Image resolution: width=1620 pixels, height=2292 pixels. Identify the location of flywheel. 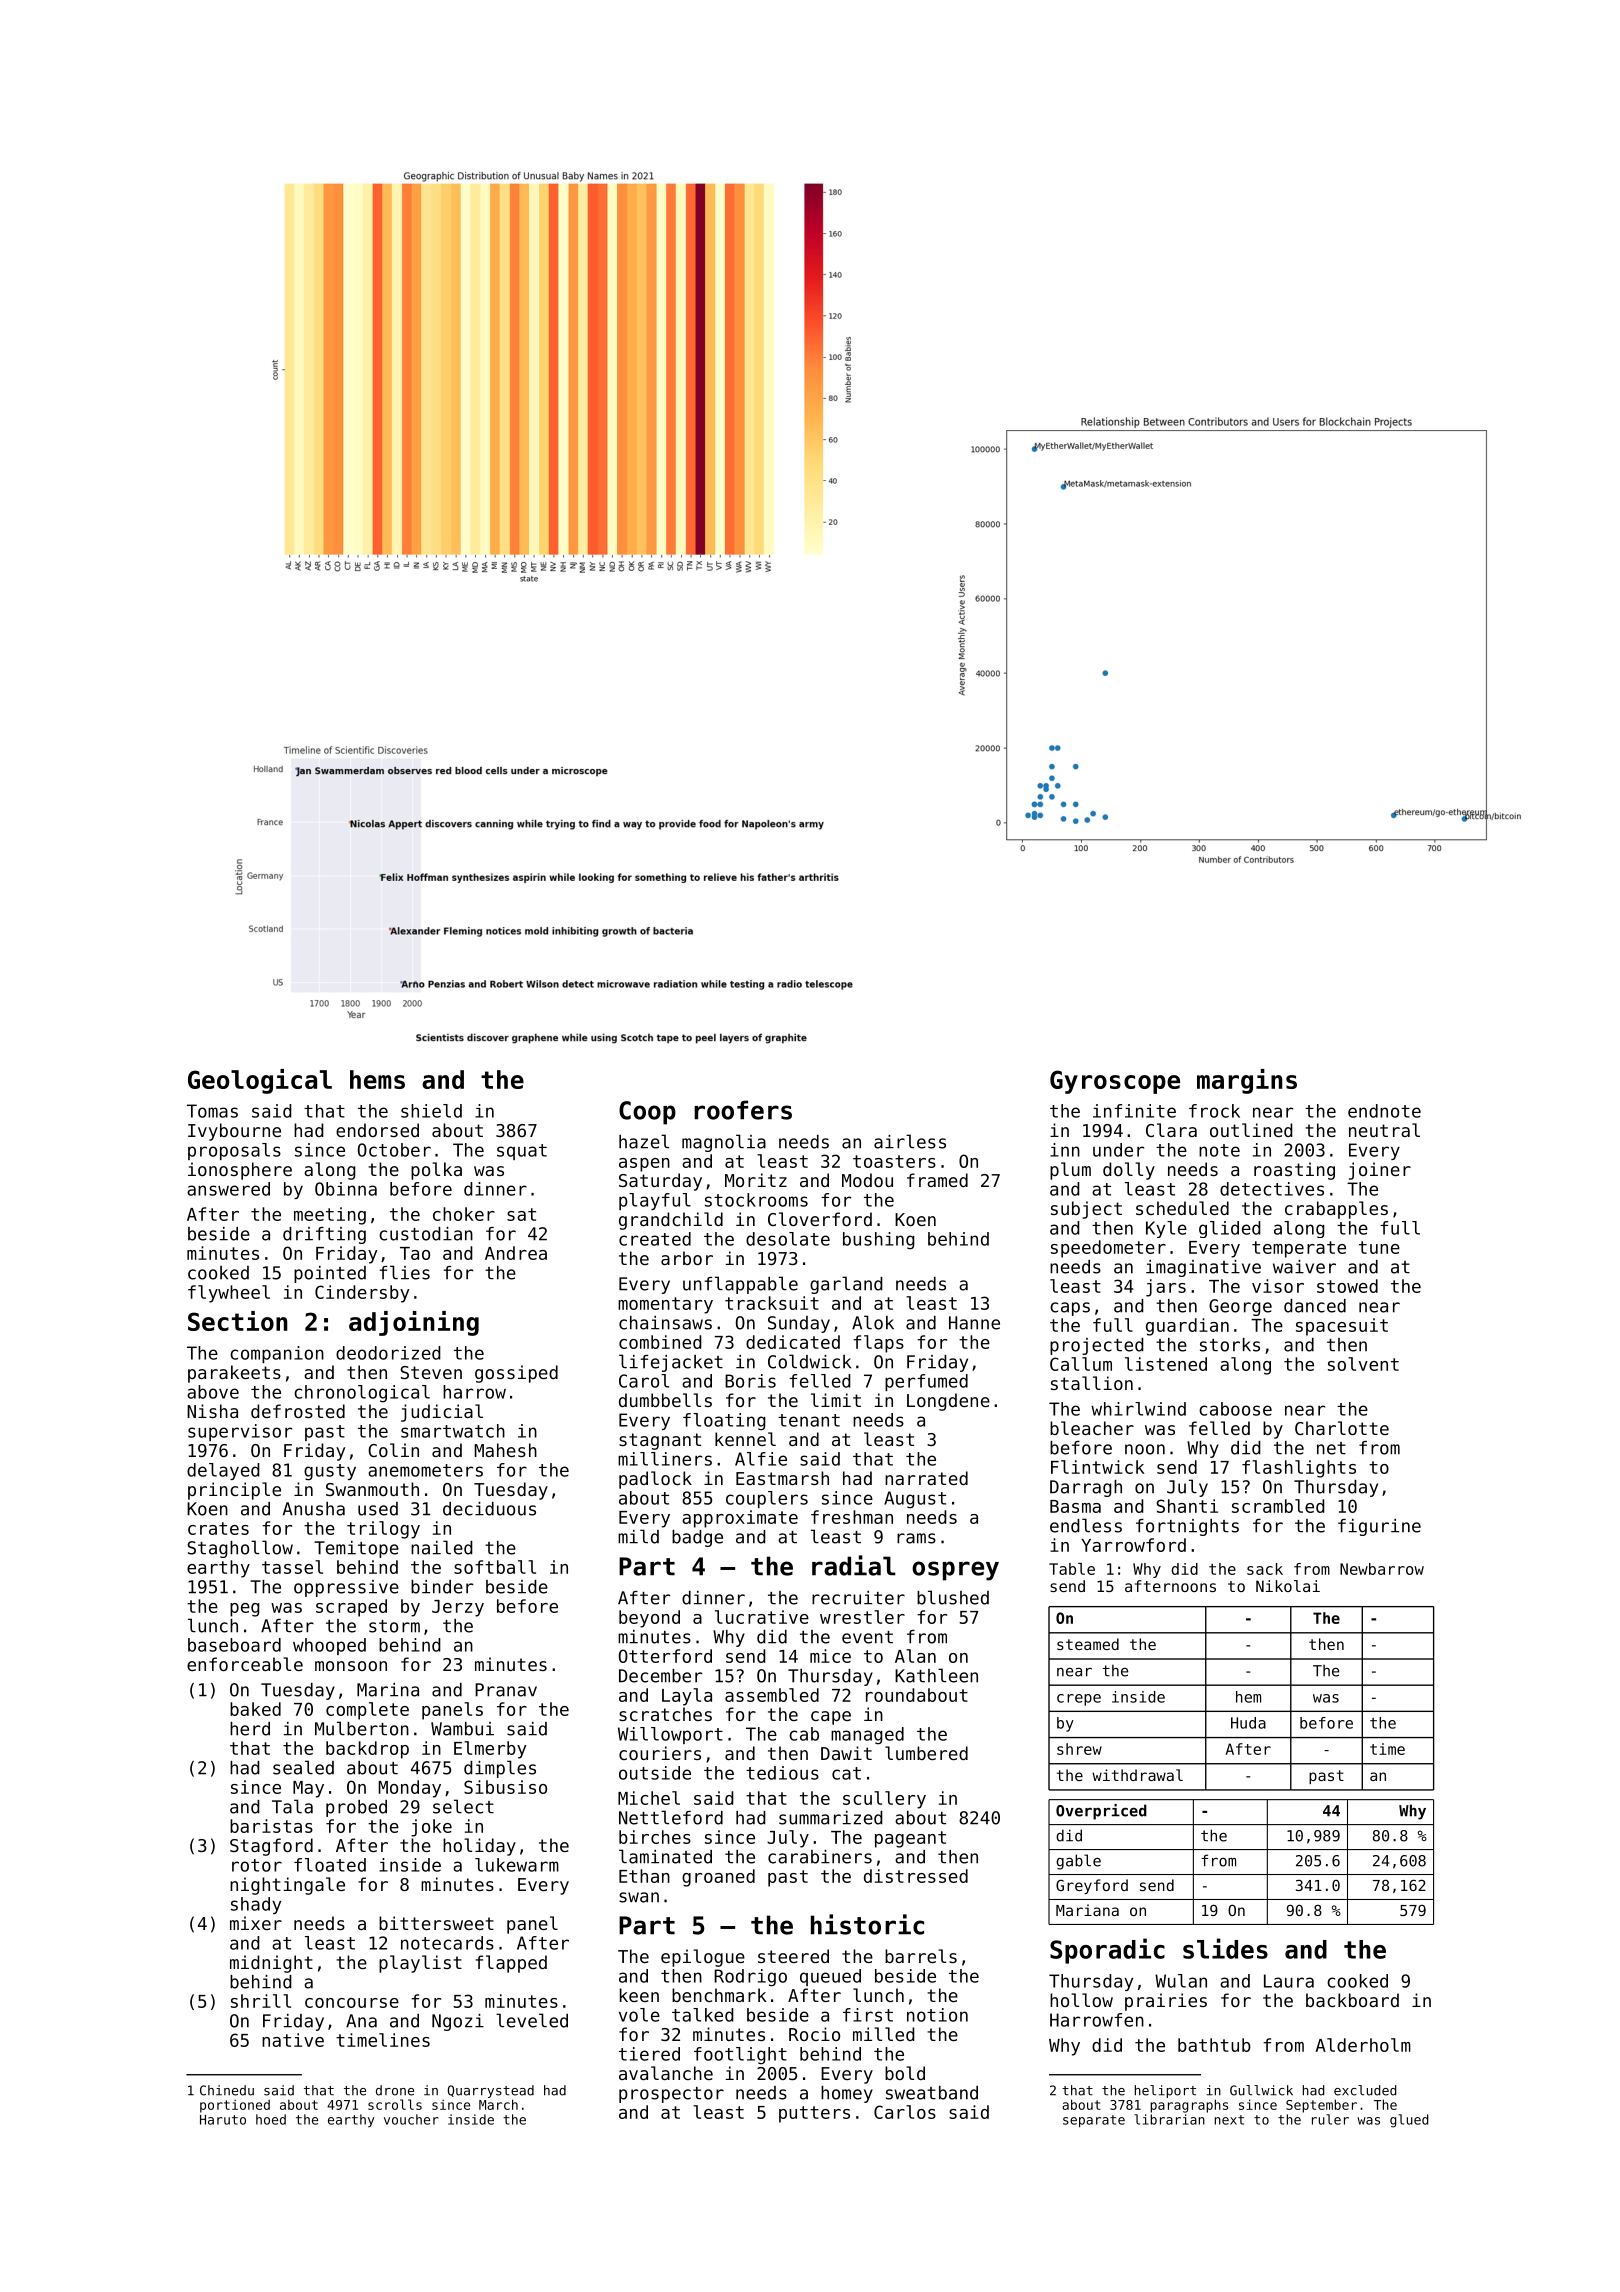
(229, 1294).
